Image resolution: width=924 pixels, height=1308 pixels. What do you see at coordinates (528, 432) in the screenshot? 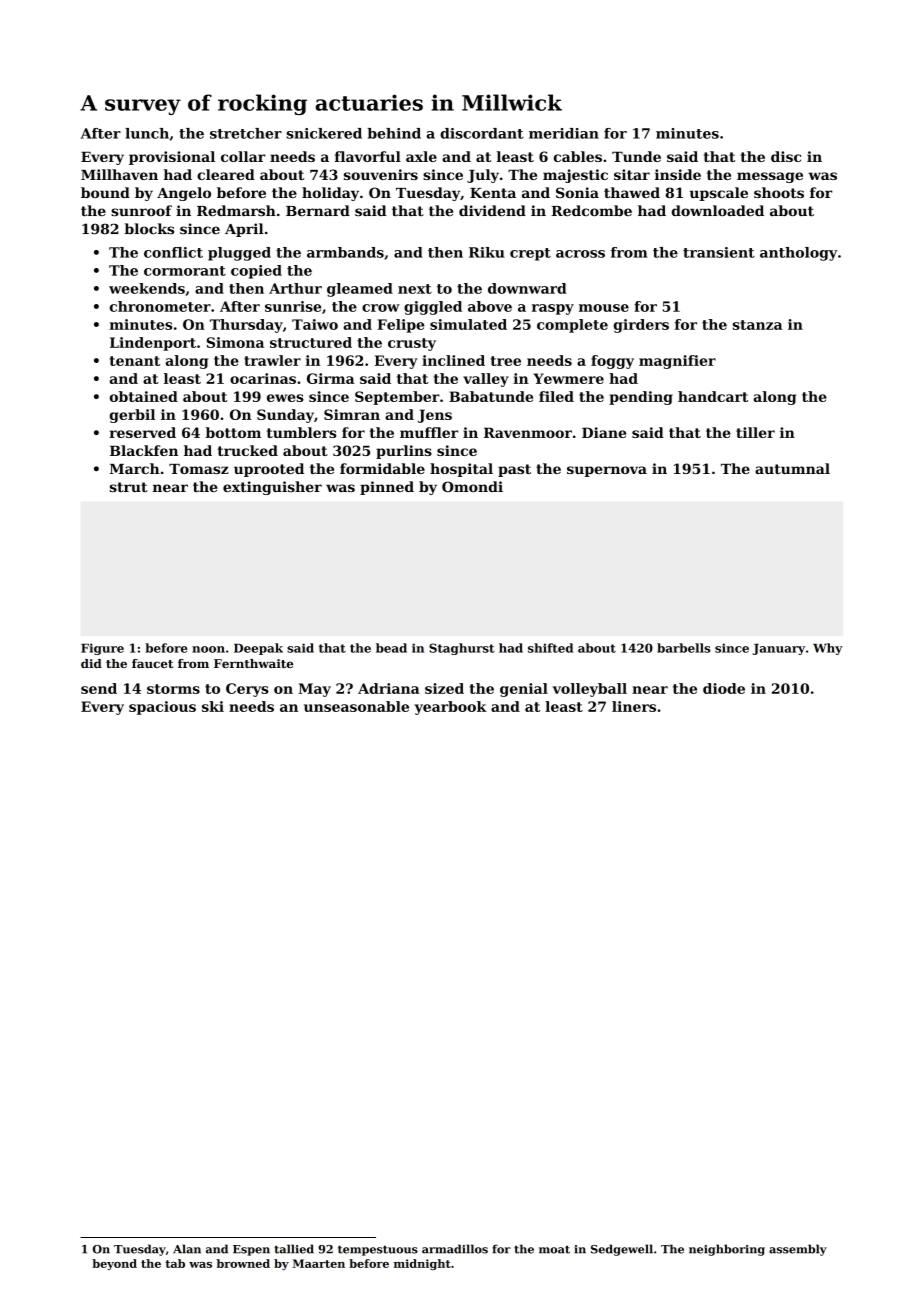
I see `Ravenmoor` at bounding box center [528, 432].
